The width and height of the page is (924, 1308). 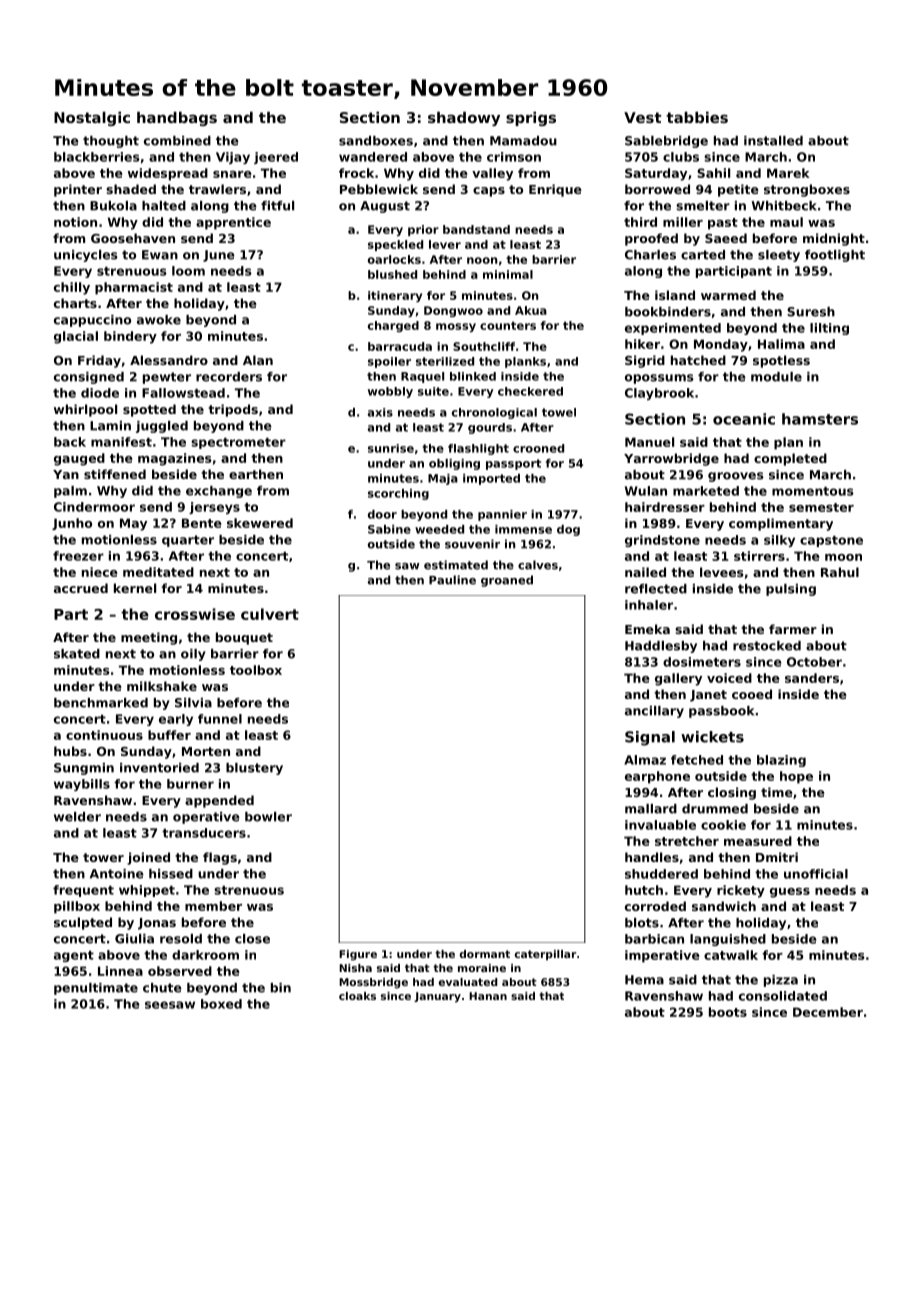 I want to click on bandstand, so click(x=476, y=229).
